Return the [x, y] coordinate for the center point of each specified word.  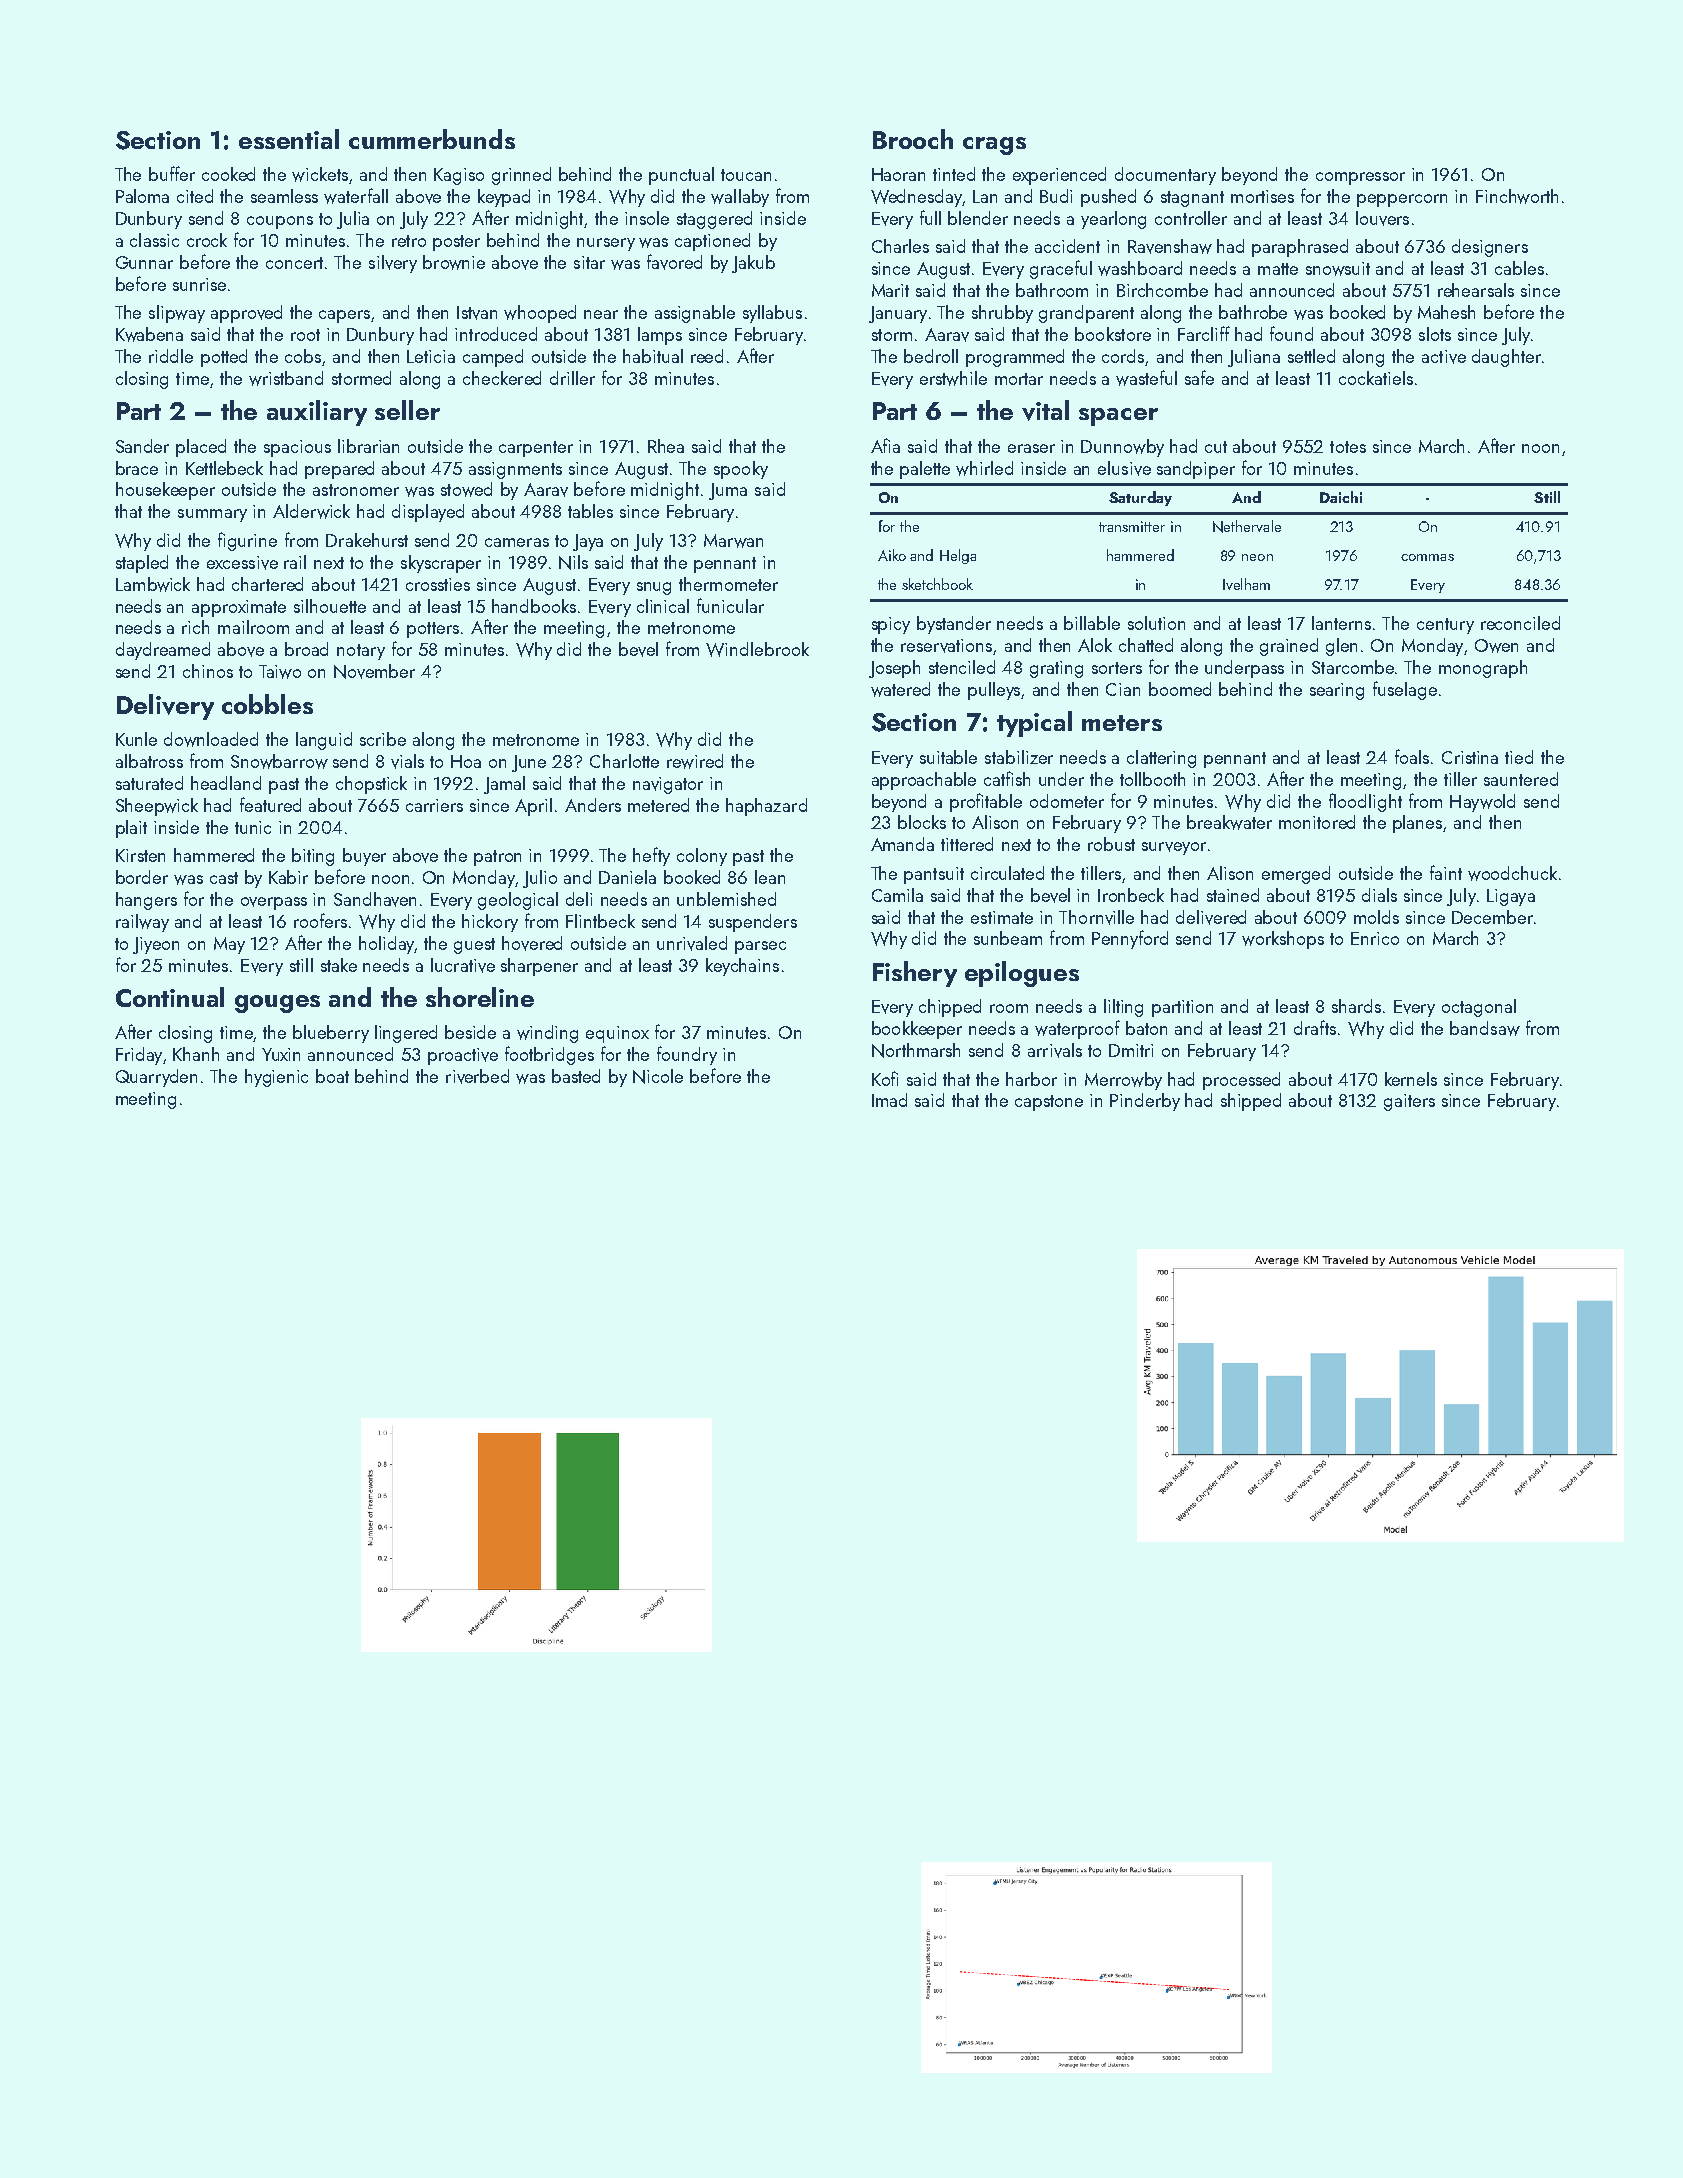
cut [1216, 447]
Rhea [666, 446]
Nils [573, 562]
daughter [1506, 358]
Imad [889, 1100]
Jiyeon [156, 945]
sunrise [199, 284]
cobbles [267, 704]
